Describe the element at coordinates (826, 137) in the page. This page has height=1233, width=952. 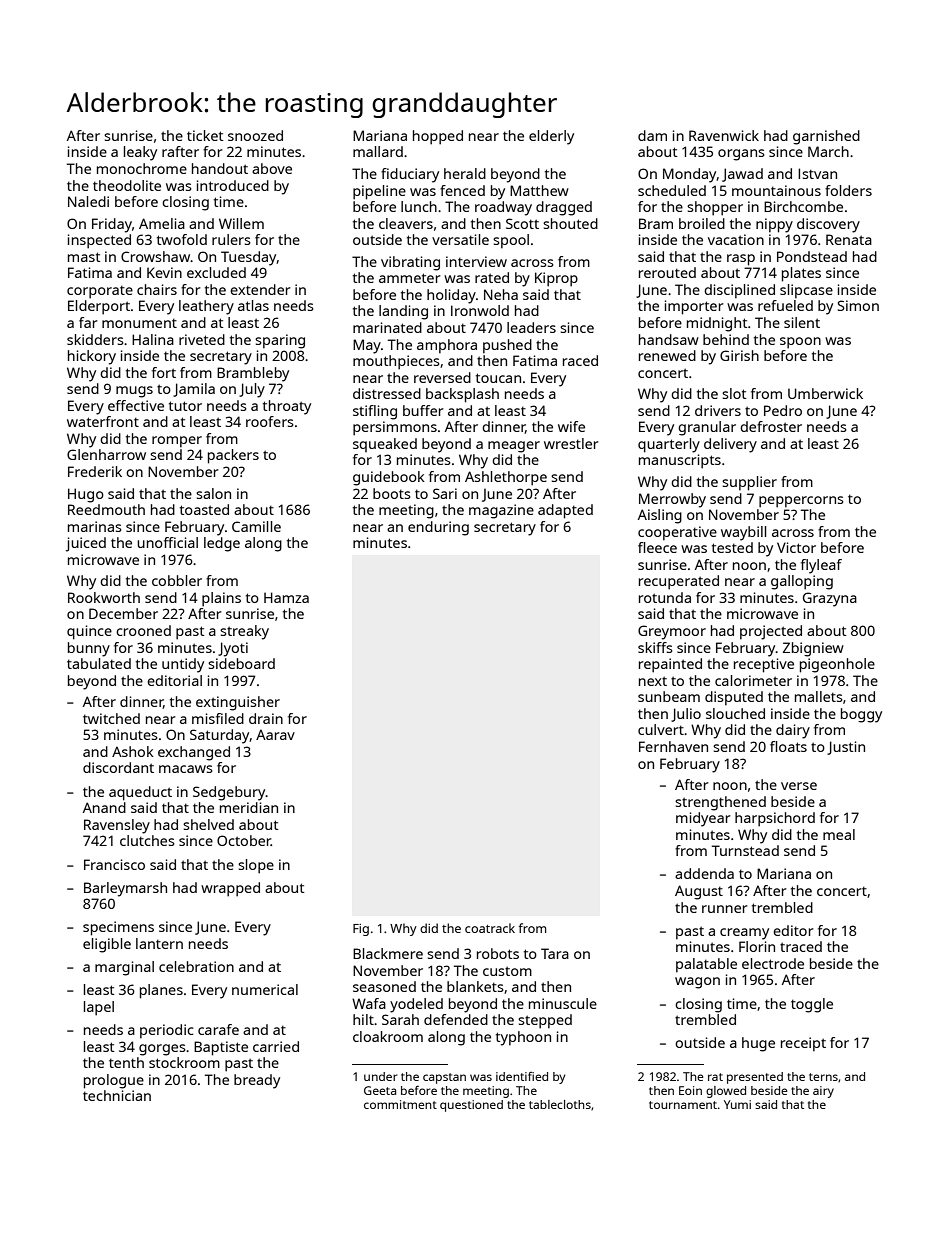
I see `garnished` at that location.
